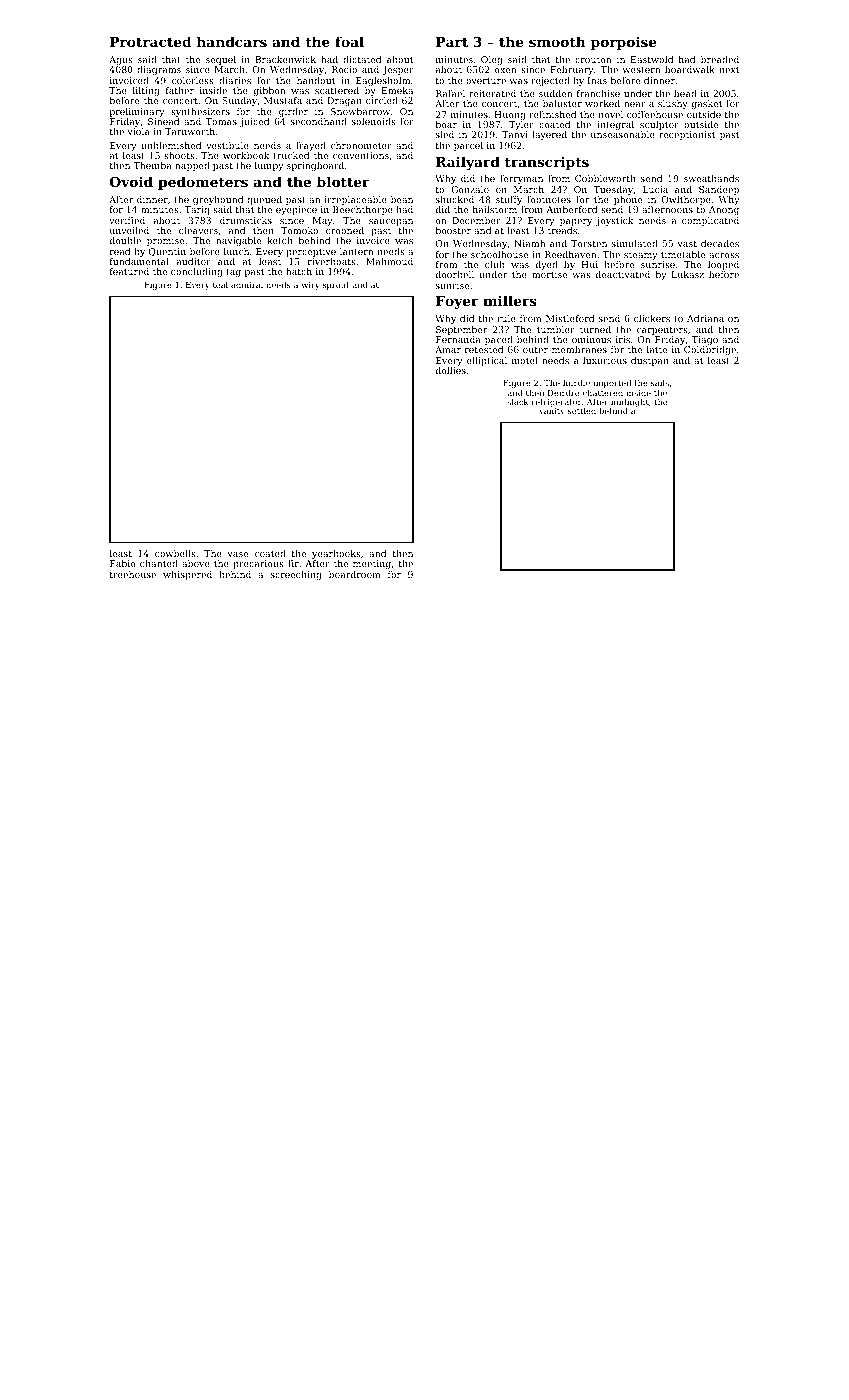 Image resolution: width=849 pixels, height=1400 pixels. I want to click on treehouse, so click(133, 574).
